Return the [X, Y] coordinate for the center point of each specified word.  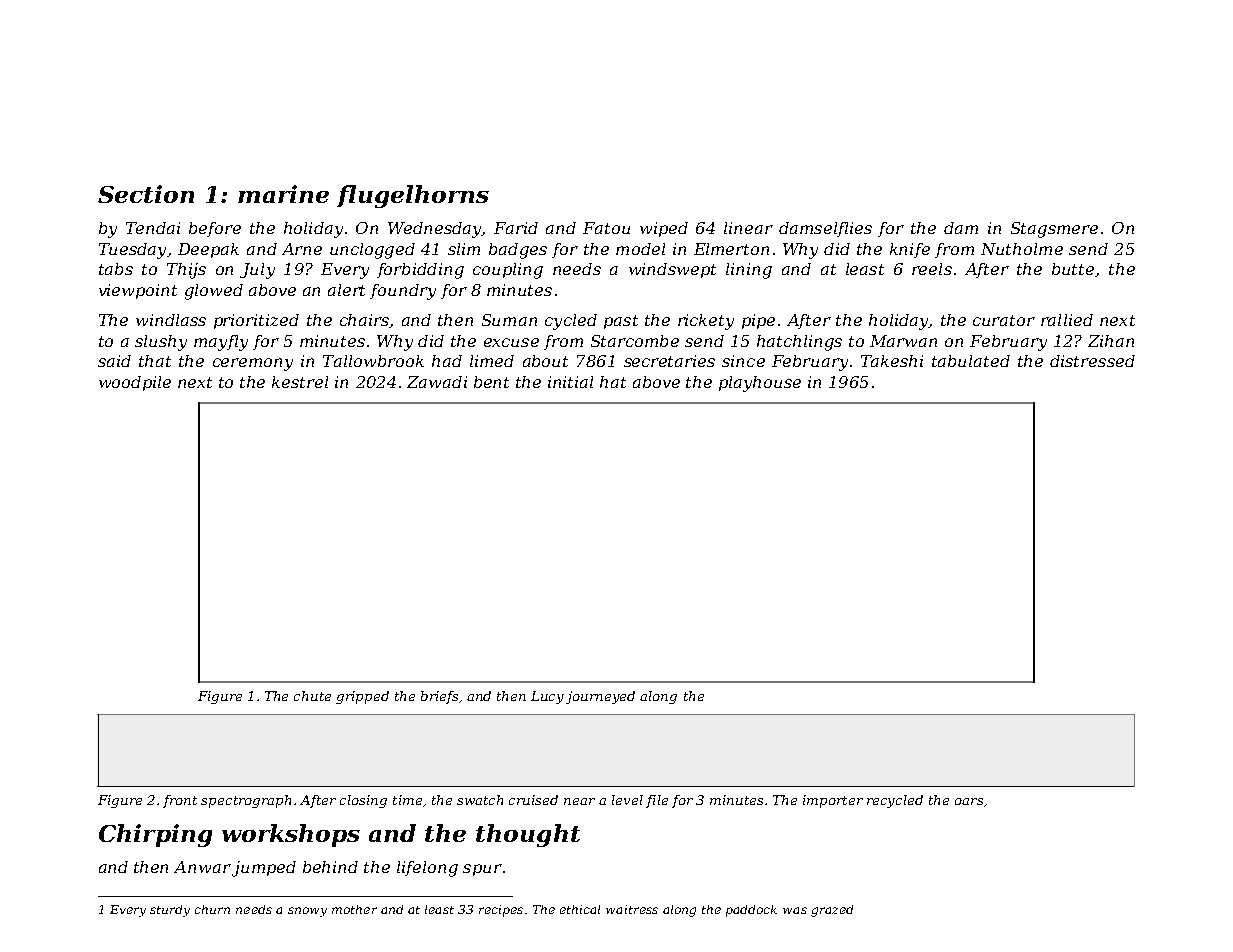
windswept [672, 270]
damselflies [825, 229]
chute [312, 696]
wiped [664, 229]
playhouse [760, 384]
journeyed [600, 697]
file [657, 801]
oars [969, 801]
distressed [1092, 361]
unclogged [372, 251]
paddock [751, 911]
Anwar [202, 867]
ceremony [253, 364]
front [180, 801]
